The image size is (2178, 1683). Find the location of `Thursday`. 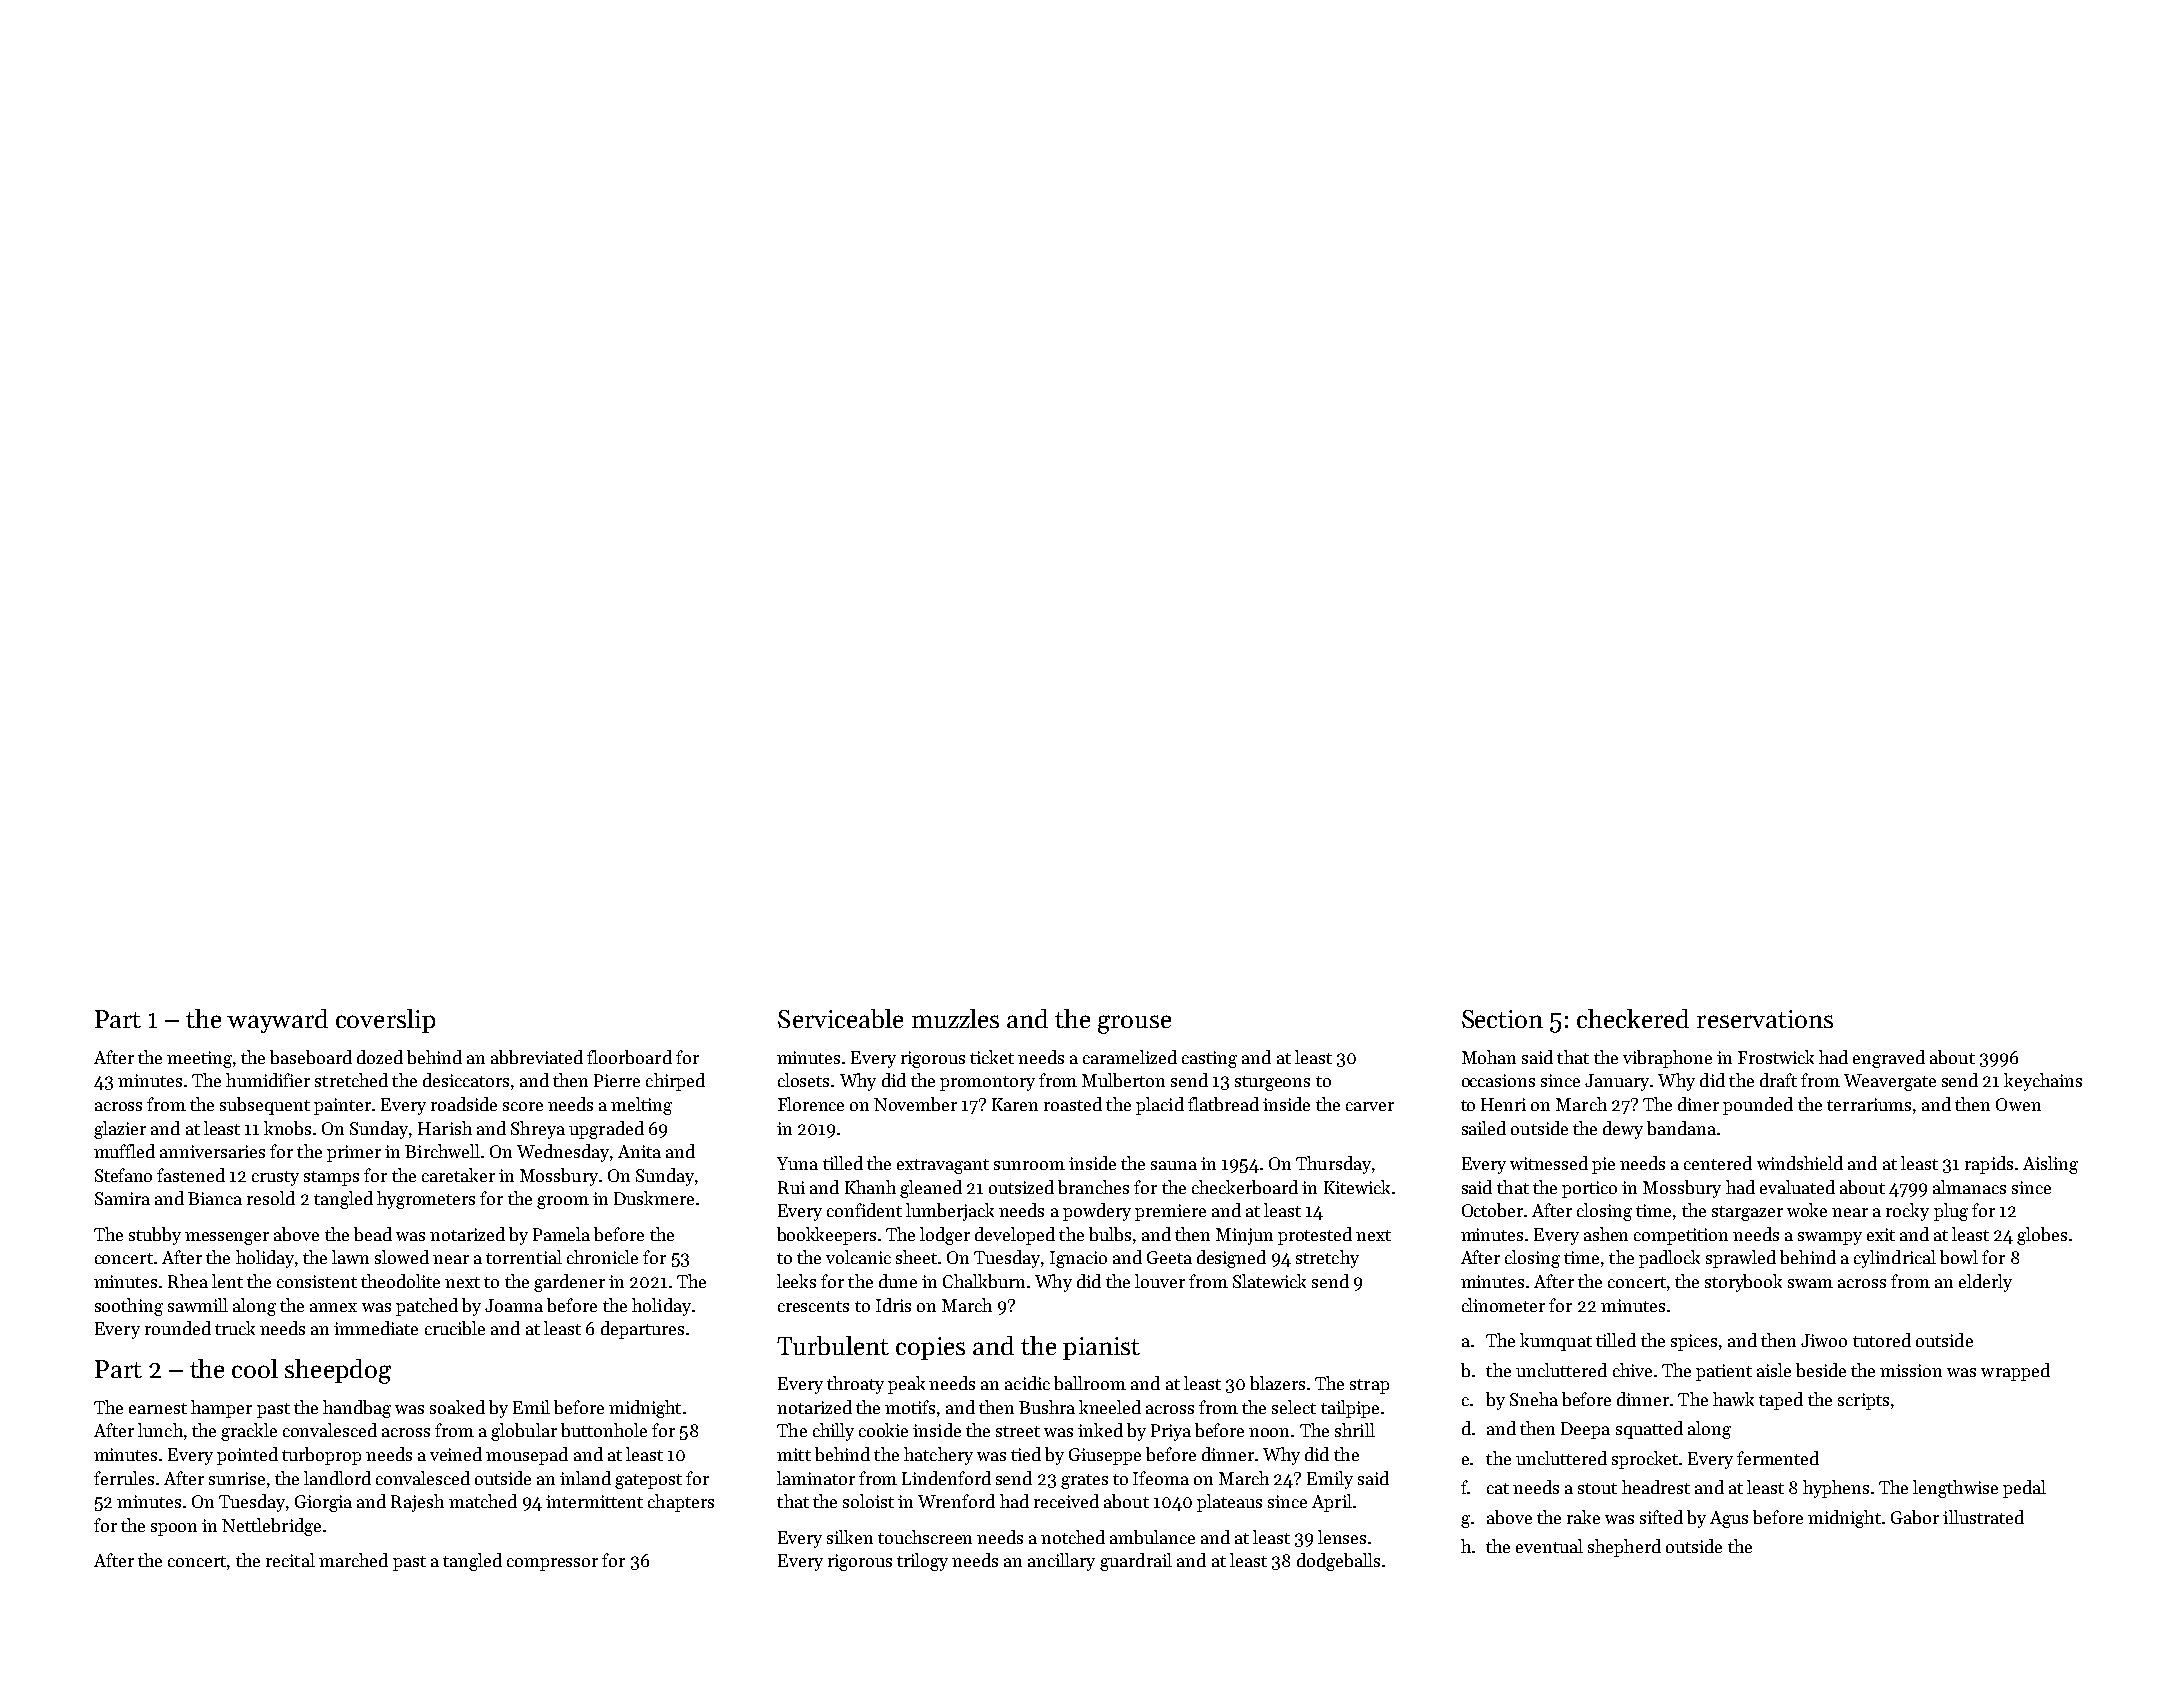

Thursday is located at coordinates (1333, 1165).
